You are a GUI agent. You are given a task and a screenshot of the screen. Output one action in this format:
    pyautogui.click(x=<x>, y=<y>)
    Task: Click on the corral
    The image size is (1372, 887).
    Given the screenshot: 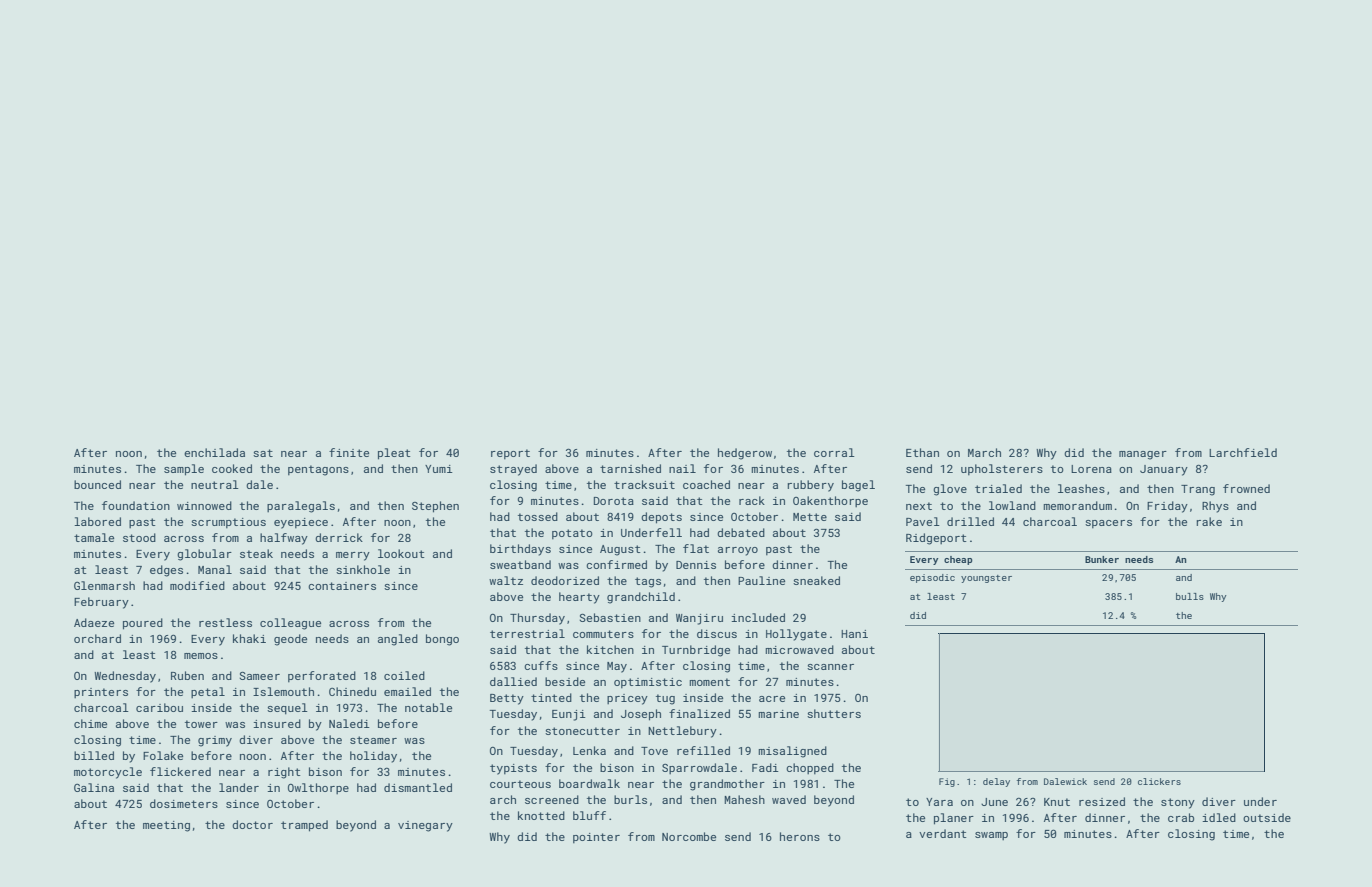 What is the action you would take?
    pyautogui.click(x=834, y=452)
